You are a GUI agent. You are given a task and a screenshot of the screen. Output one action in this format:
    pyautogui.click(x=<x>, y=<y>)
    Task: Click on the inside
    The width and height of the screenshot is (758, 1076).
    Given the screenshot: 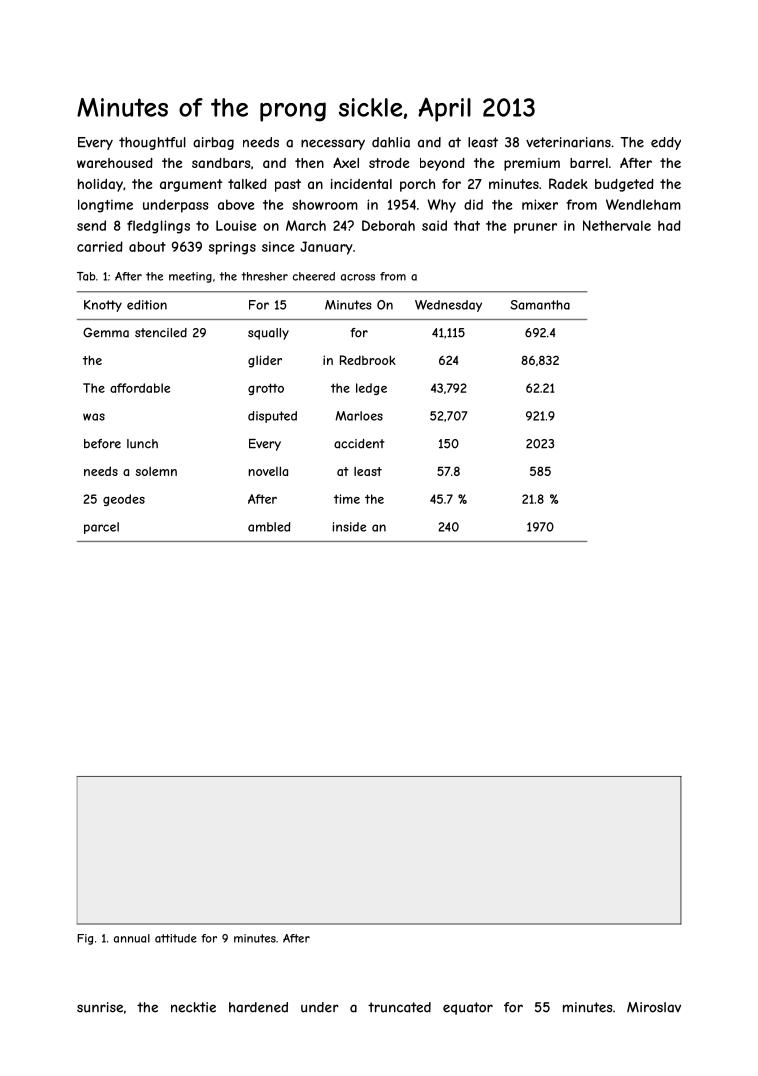 What is the action you would take?
    pyautogui.click(x=349, y=527)
